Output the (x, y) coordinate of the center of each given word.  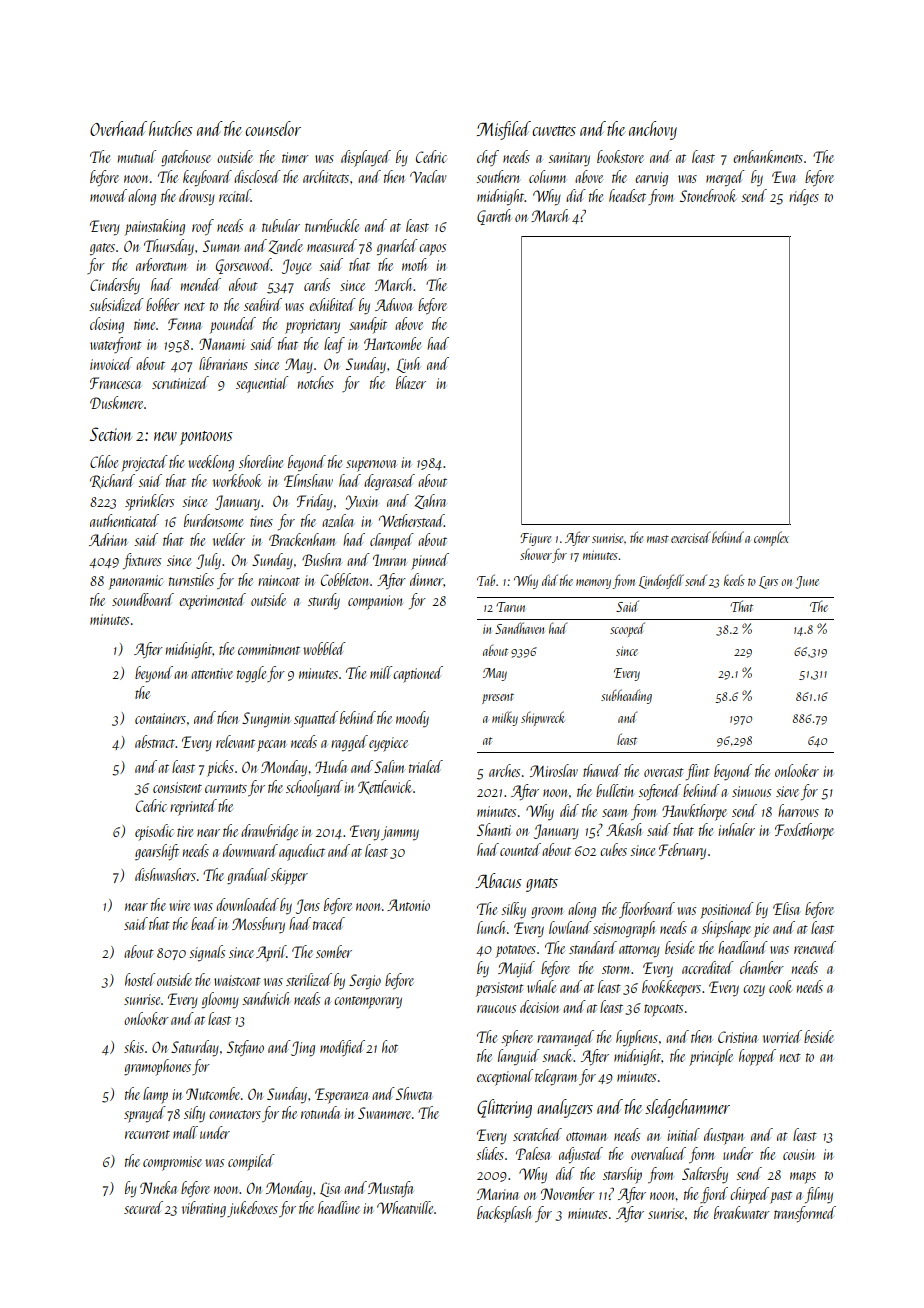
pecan (271, 746)
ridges (804, 197)
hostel (140, 979)
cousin (798, 1154)
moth (414, 264)
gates (102, 249)
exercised (690, 537)
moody (412, 719)
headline (339, 1207)
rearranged (565, 1038)
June (807, 582)
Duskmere (116, 402)
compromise (172, 1163)
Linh (408, 365)
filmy (819, 1195)
